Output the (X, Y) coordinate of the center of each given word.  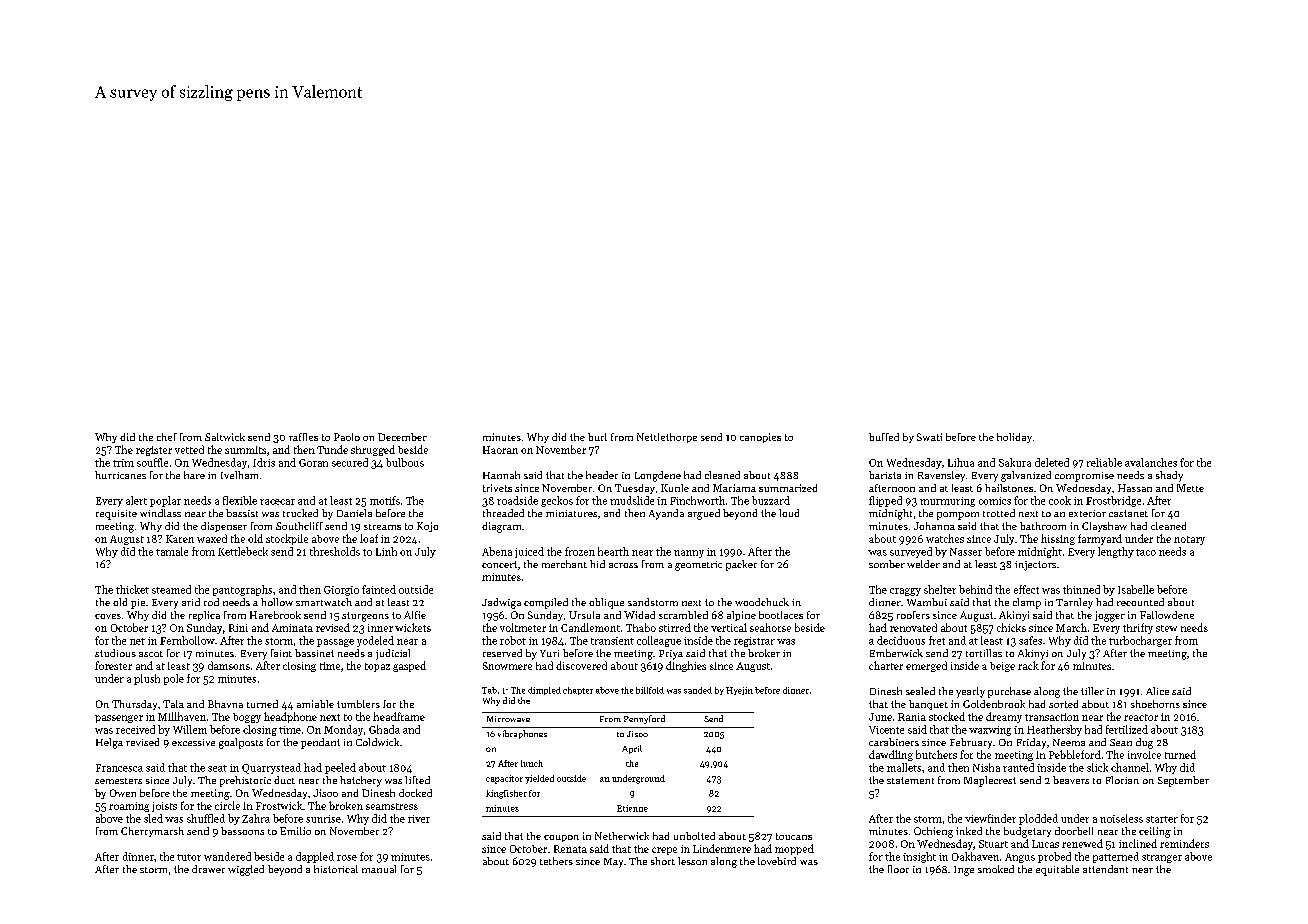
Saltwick (225, 437)
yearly (970, 692)
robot (513, 640)
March (1071, 627)
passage (335, 643)
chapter (578, 691)
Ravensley (941, 476)
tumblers (358, 704)
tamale (172, 551)
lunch (532, 763)
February (971, 743)
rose (347, 858)
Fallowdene (1167, 615)
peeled (340, 768)
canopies (760, 438)
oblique (606, 603)
